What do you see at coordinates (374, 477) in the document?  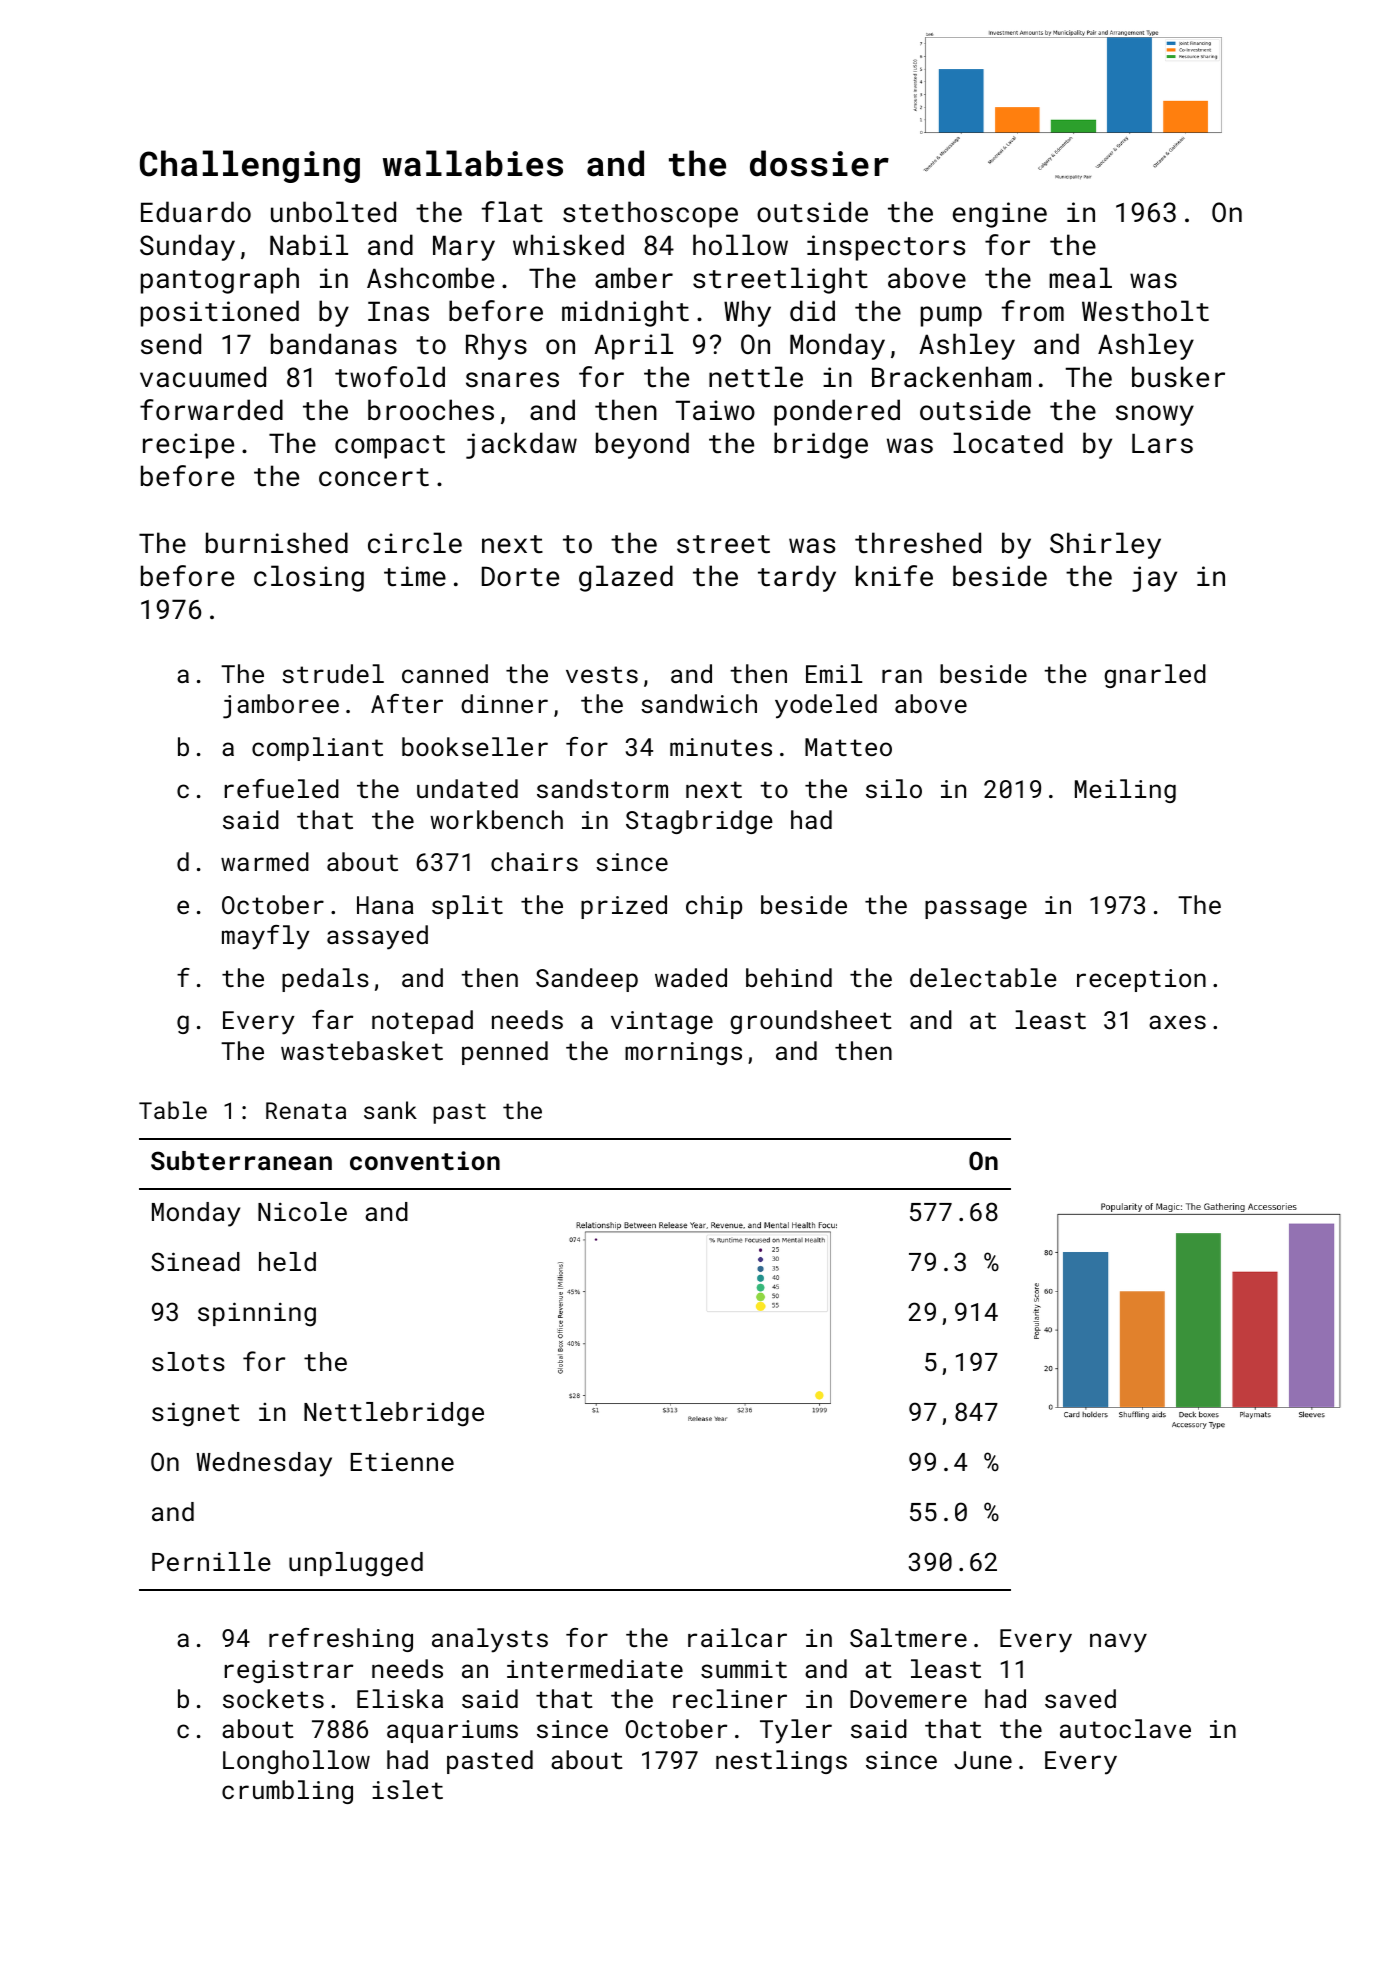 I see `concert` at bounding box center [374, 477].
